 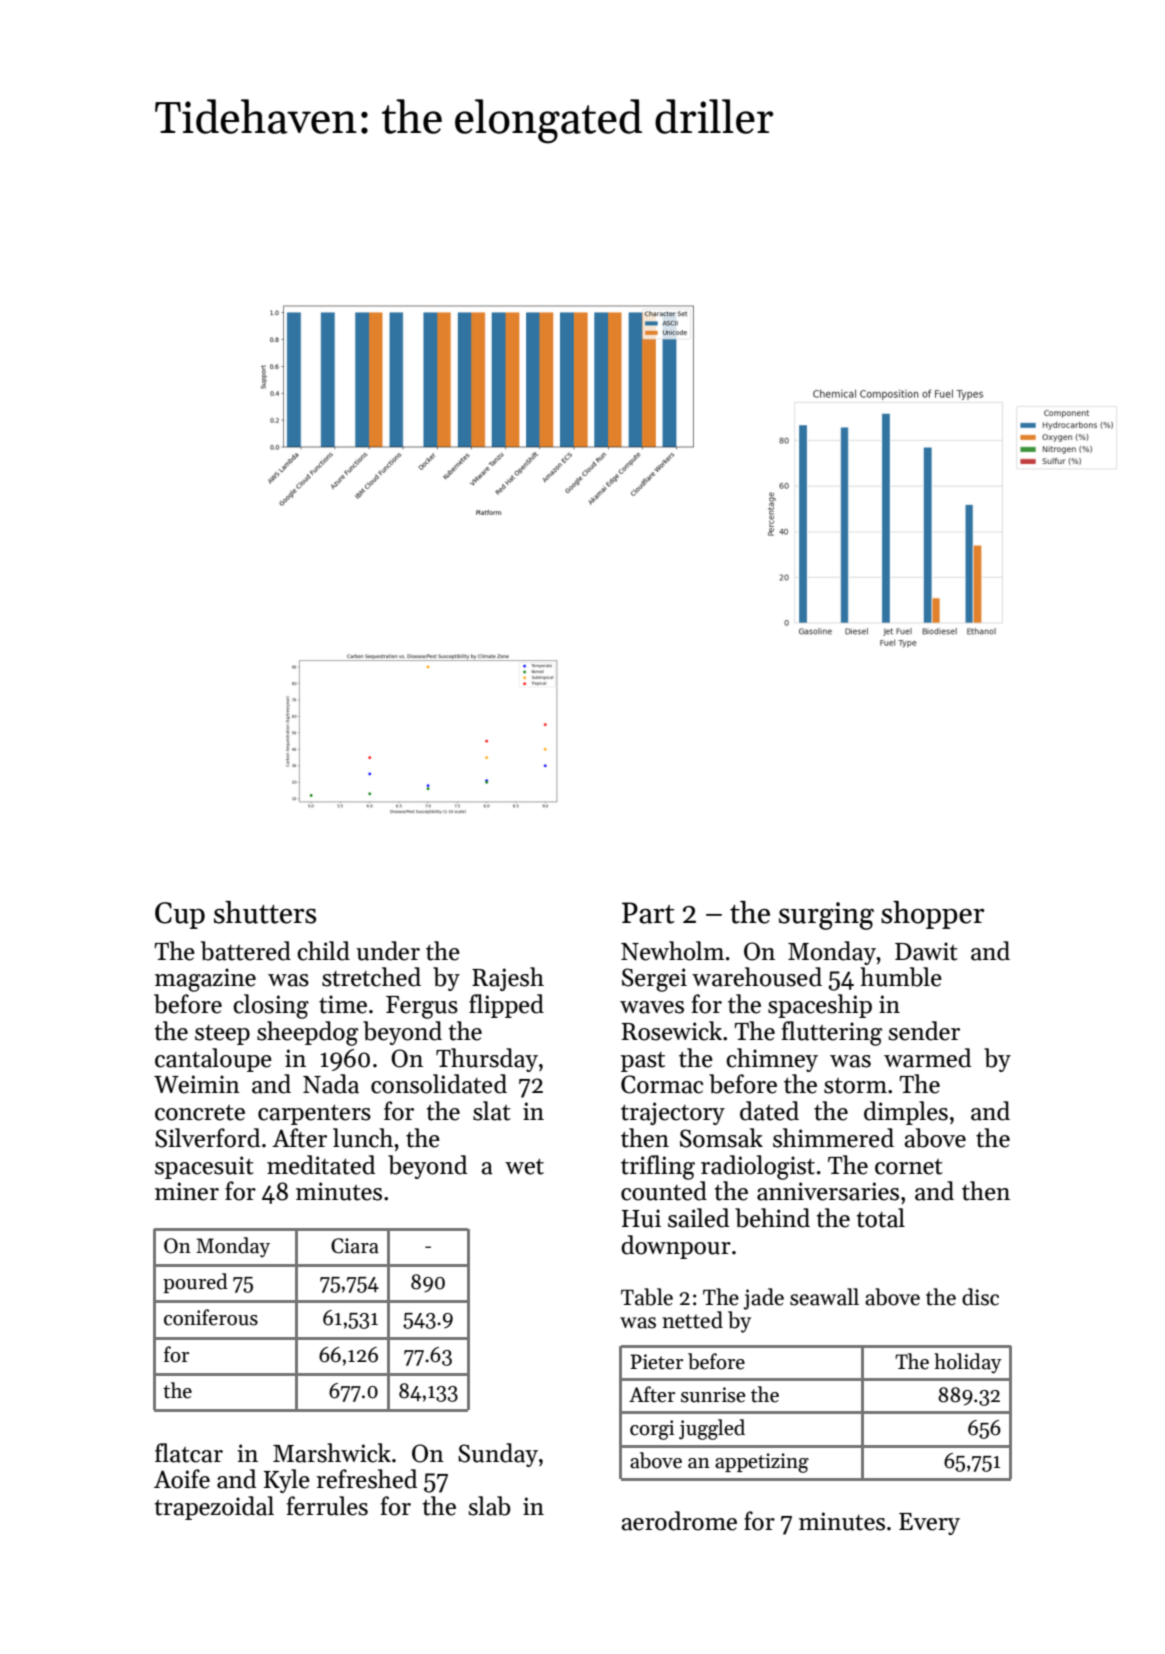 I want to click on shutters, so click(x=265, y=912).
